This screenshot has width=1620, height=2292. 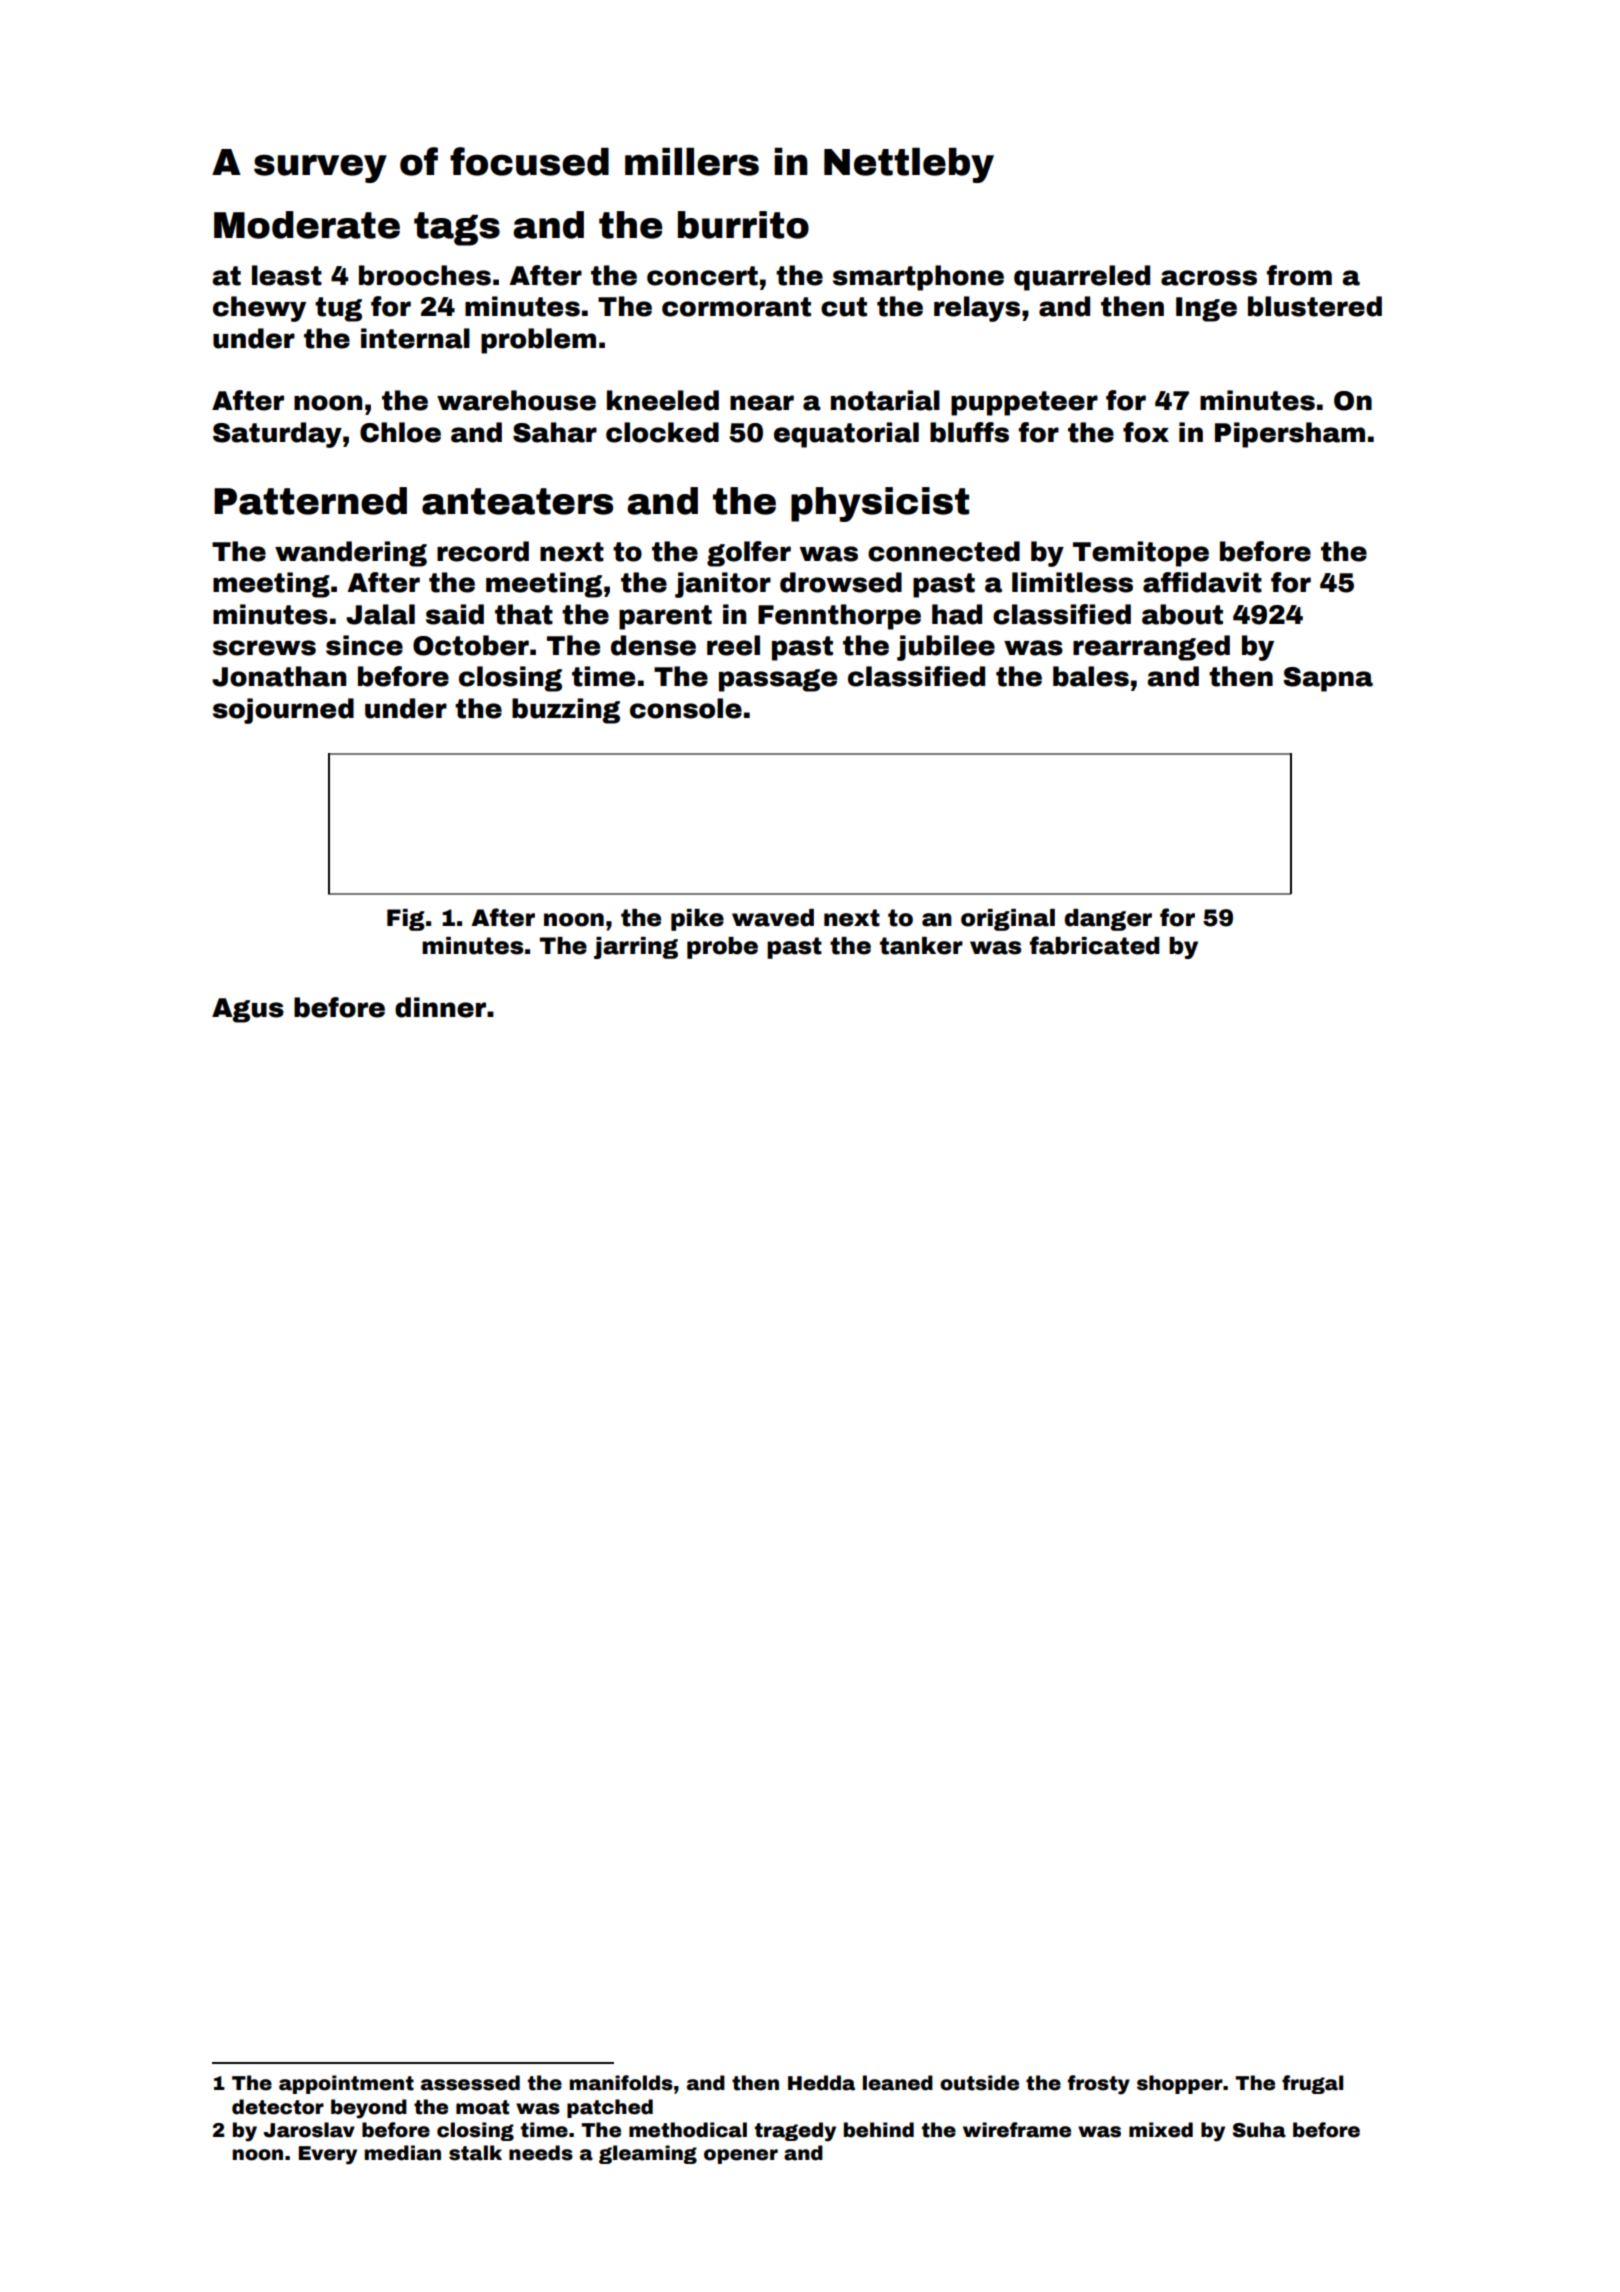 What do you see at coordinates (921, 946) in the screenshot?
I see `tanker` at bounding box center [921, 946].
